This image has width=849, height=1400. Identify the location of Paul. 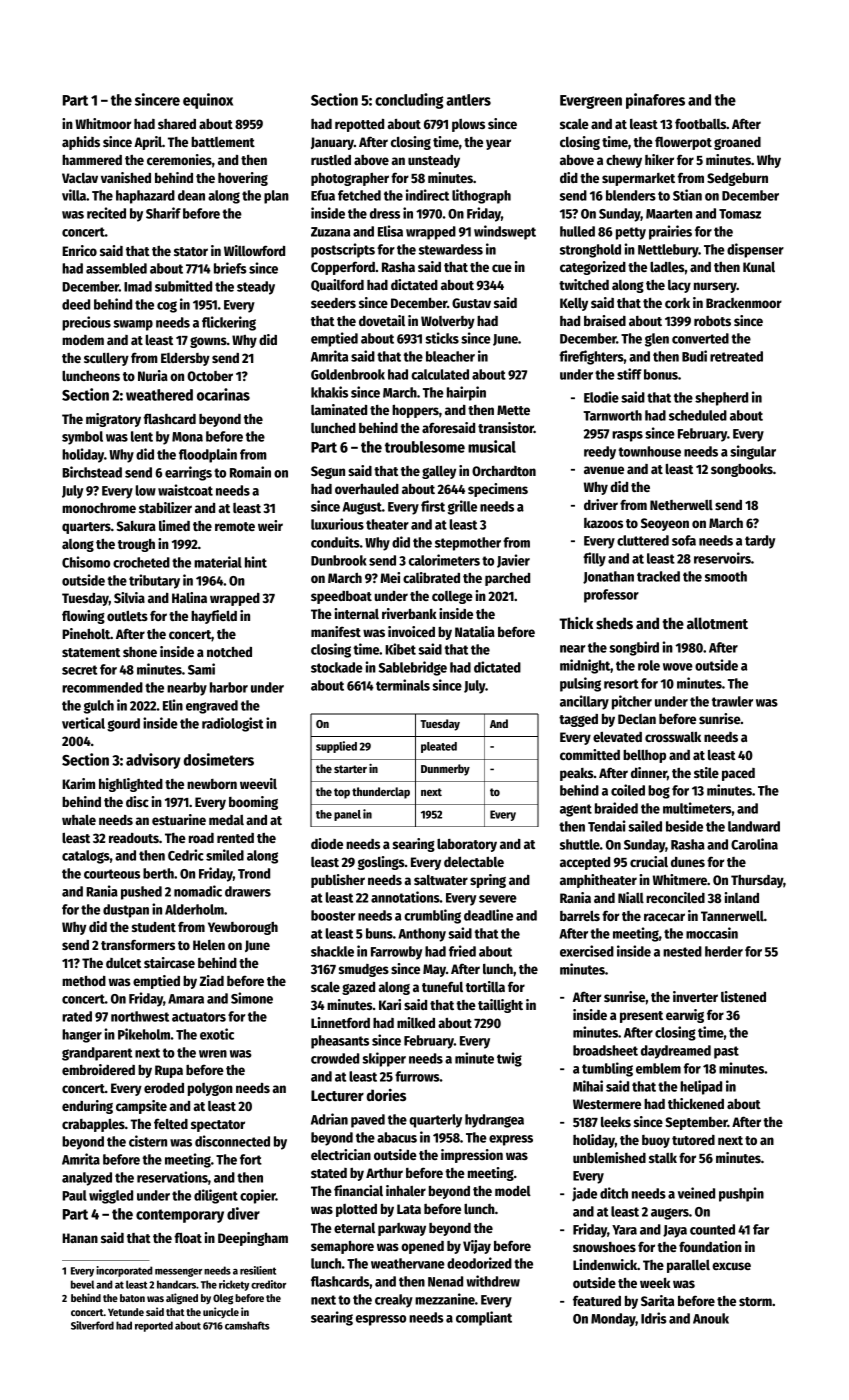
(74, 1195).
